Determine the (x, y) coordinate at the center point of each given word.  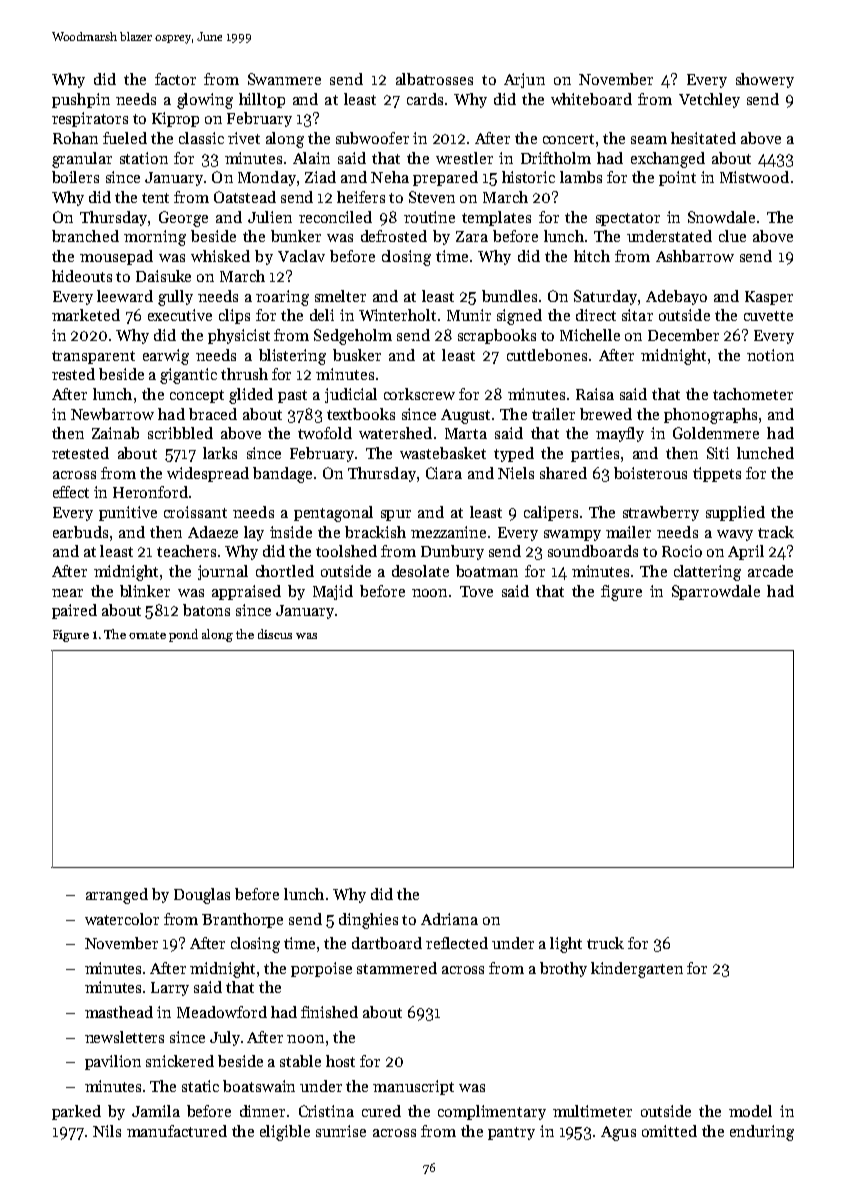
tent (155, 198)
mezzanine (448, 532)
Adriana (449, 919)
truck (605, 943)
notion (770, 355)
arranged (117, 896)
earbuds (80, 532)
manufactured (177, 1131)
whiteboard (591, 99)
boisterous (650, 473)
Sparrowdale (716, 592)
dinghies (368, 921)
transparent (93, 357)
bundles (509, 296)
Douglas (202, 896)
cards (425, 99)
